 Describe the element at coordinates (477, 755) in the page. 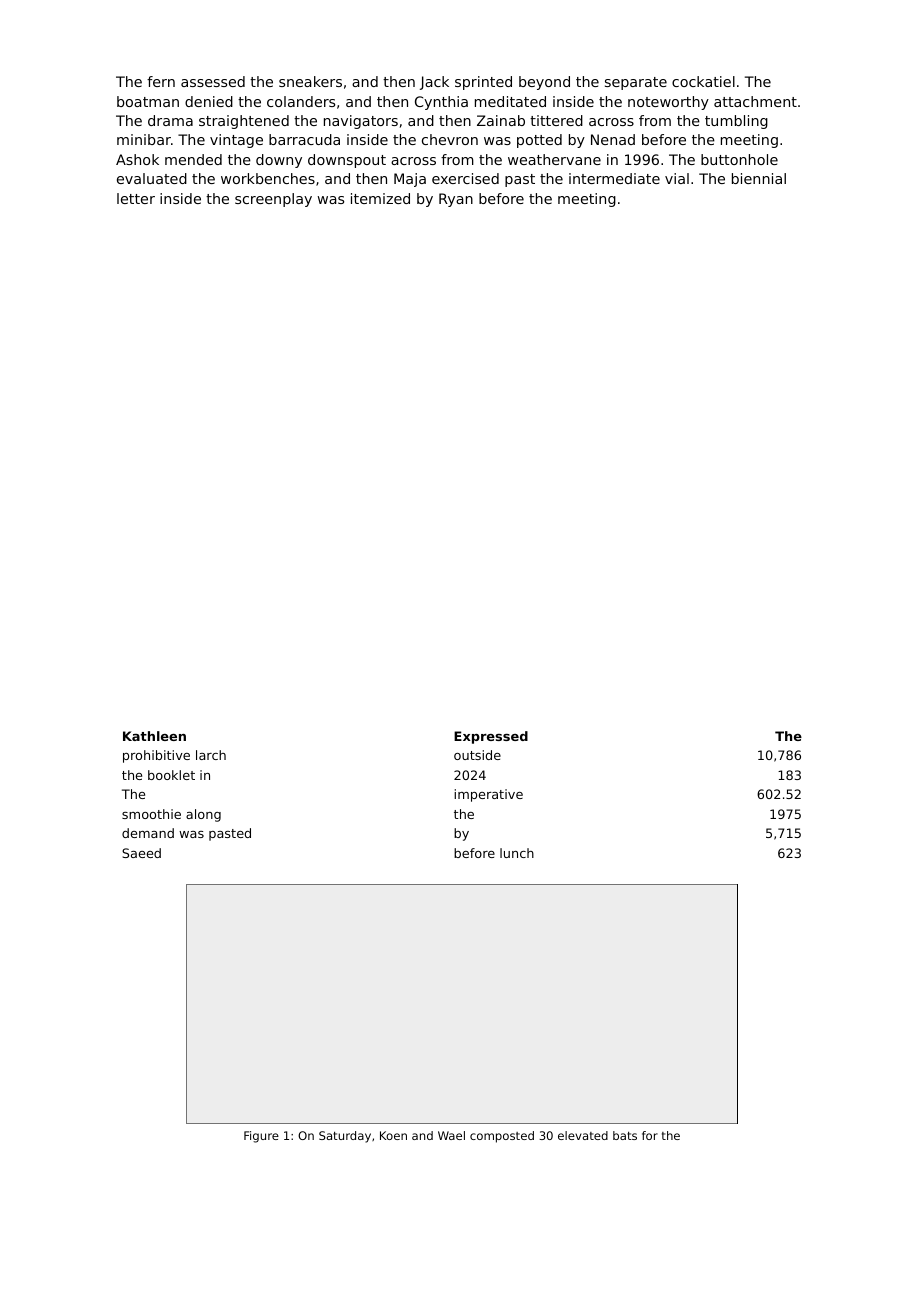

I see `outside` at that location.
